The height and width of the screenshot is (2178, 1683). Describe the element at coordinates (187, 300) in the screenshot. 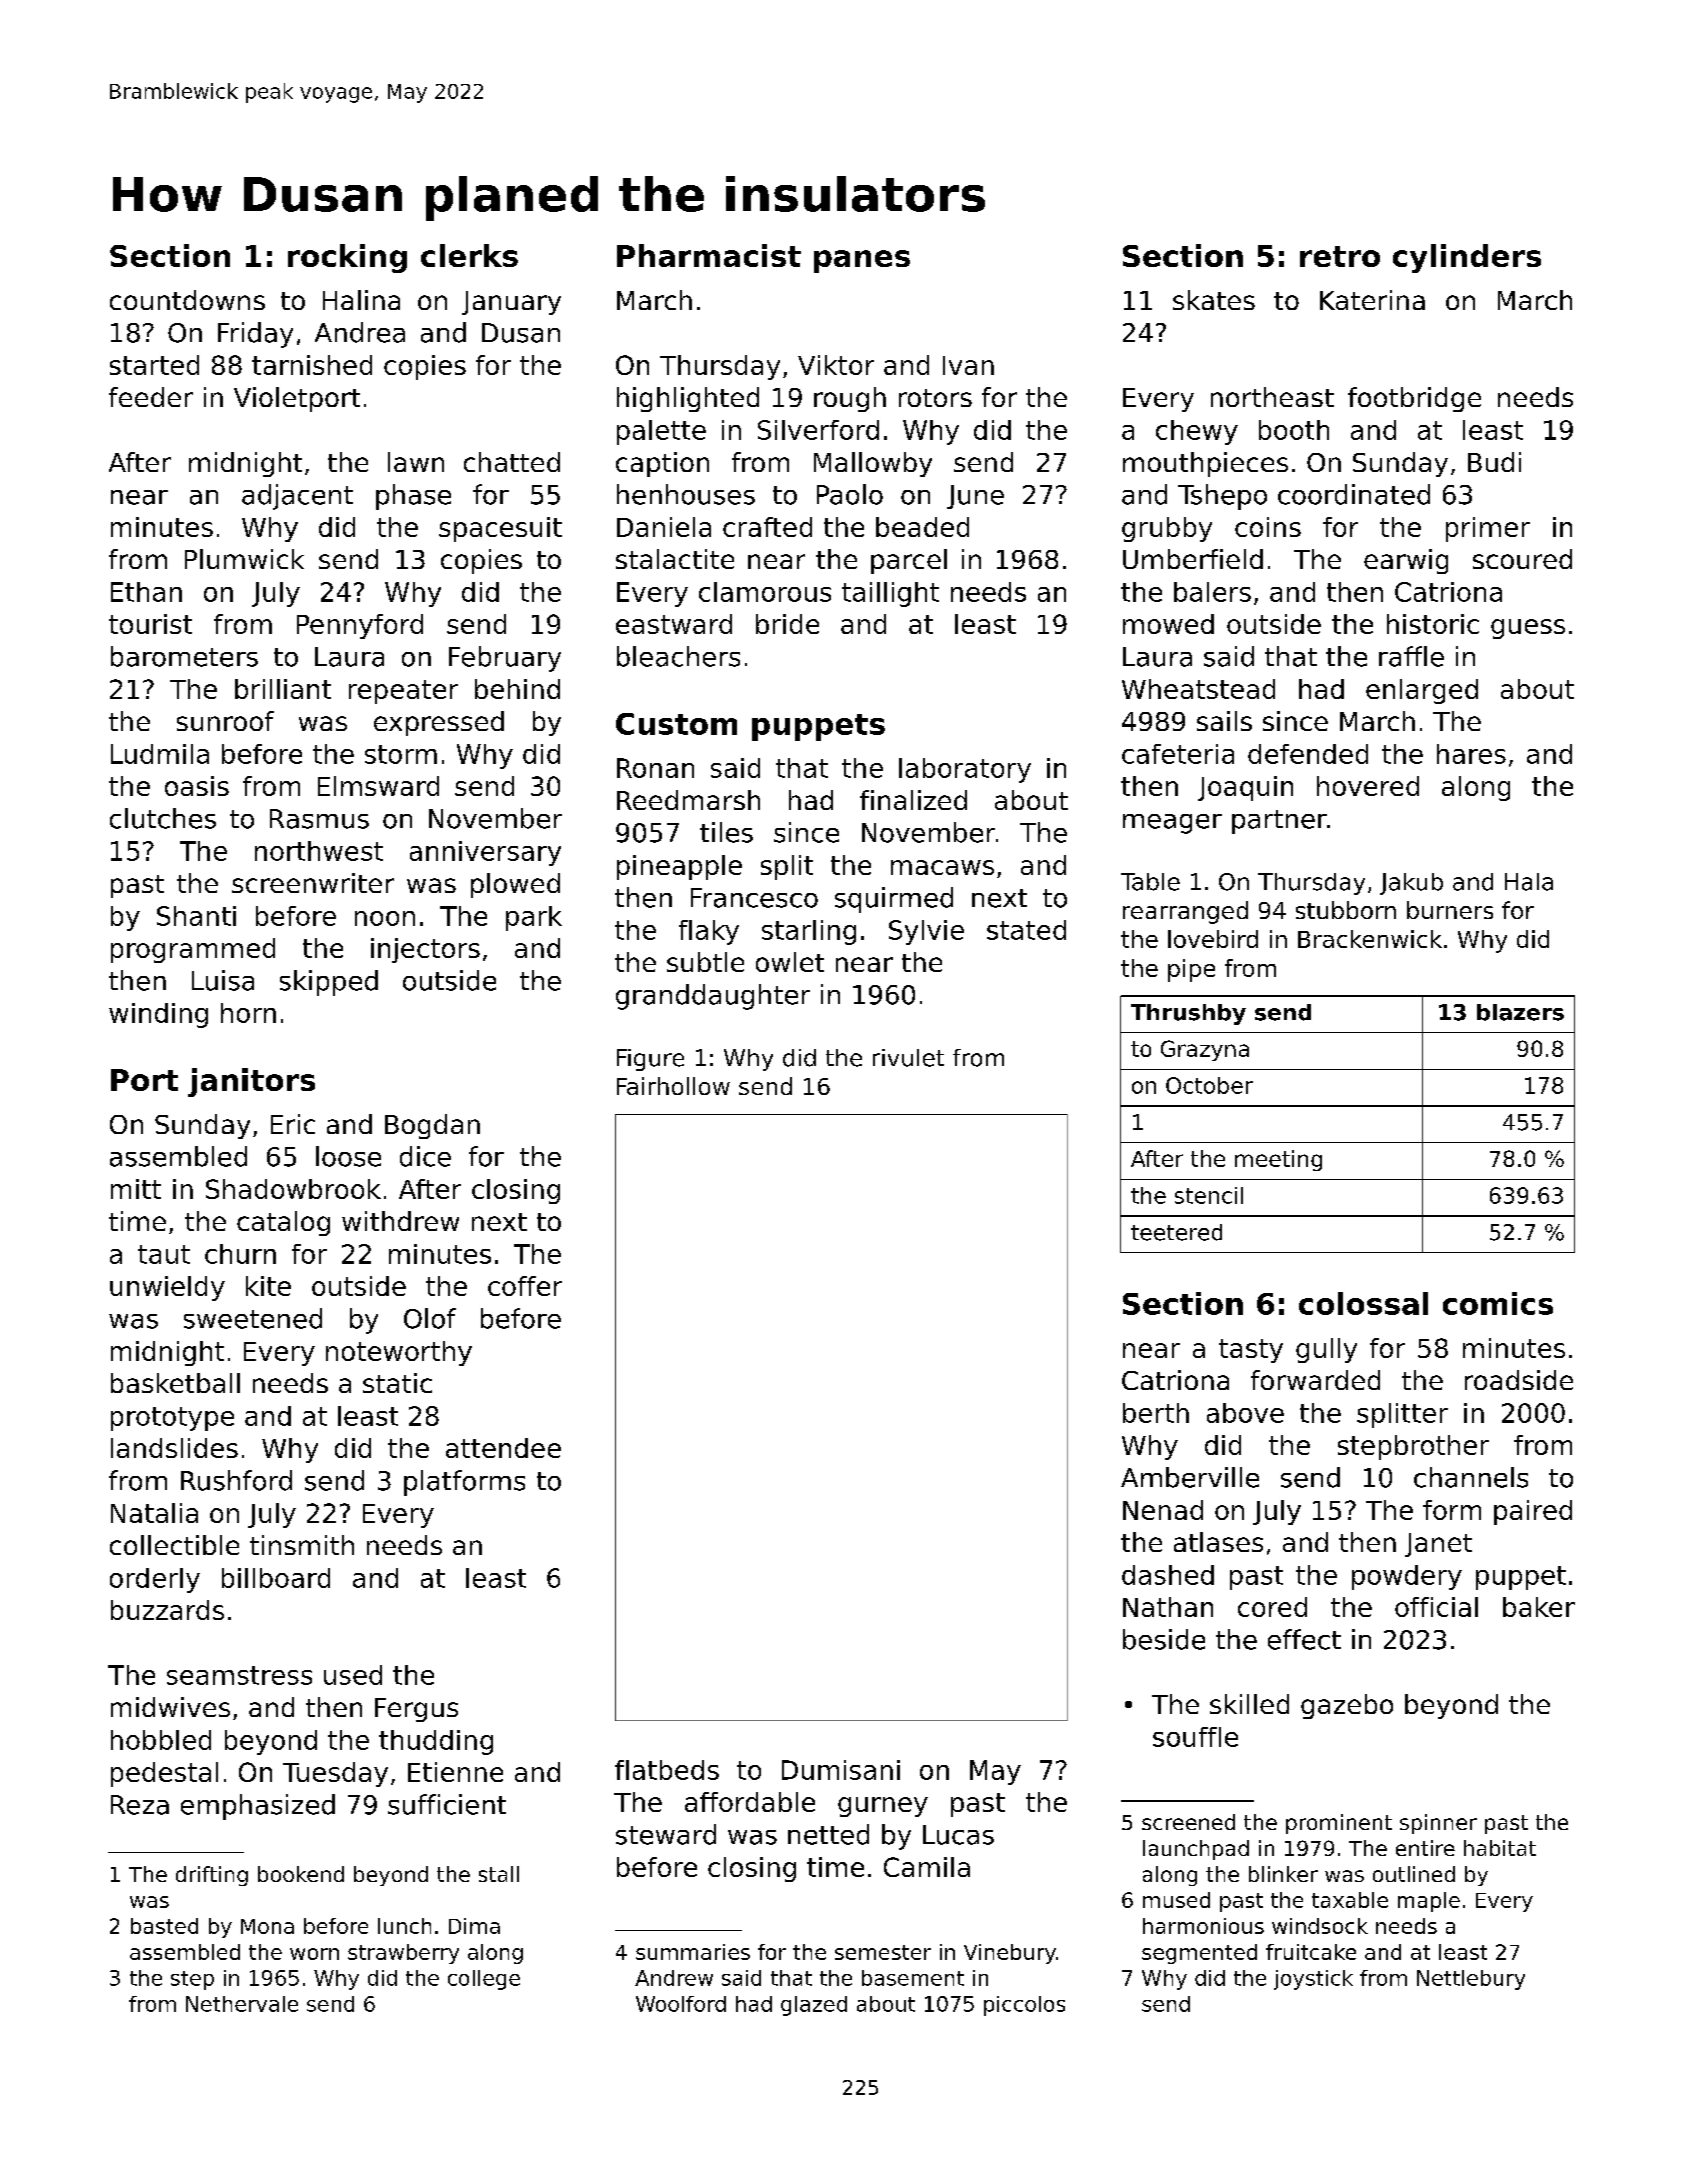

I see `countdowns` at that location.
